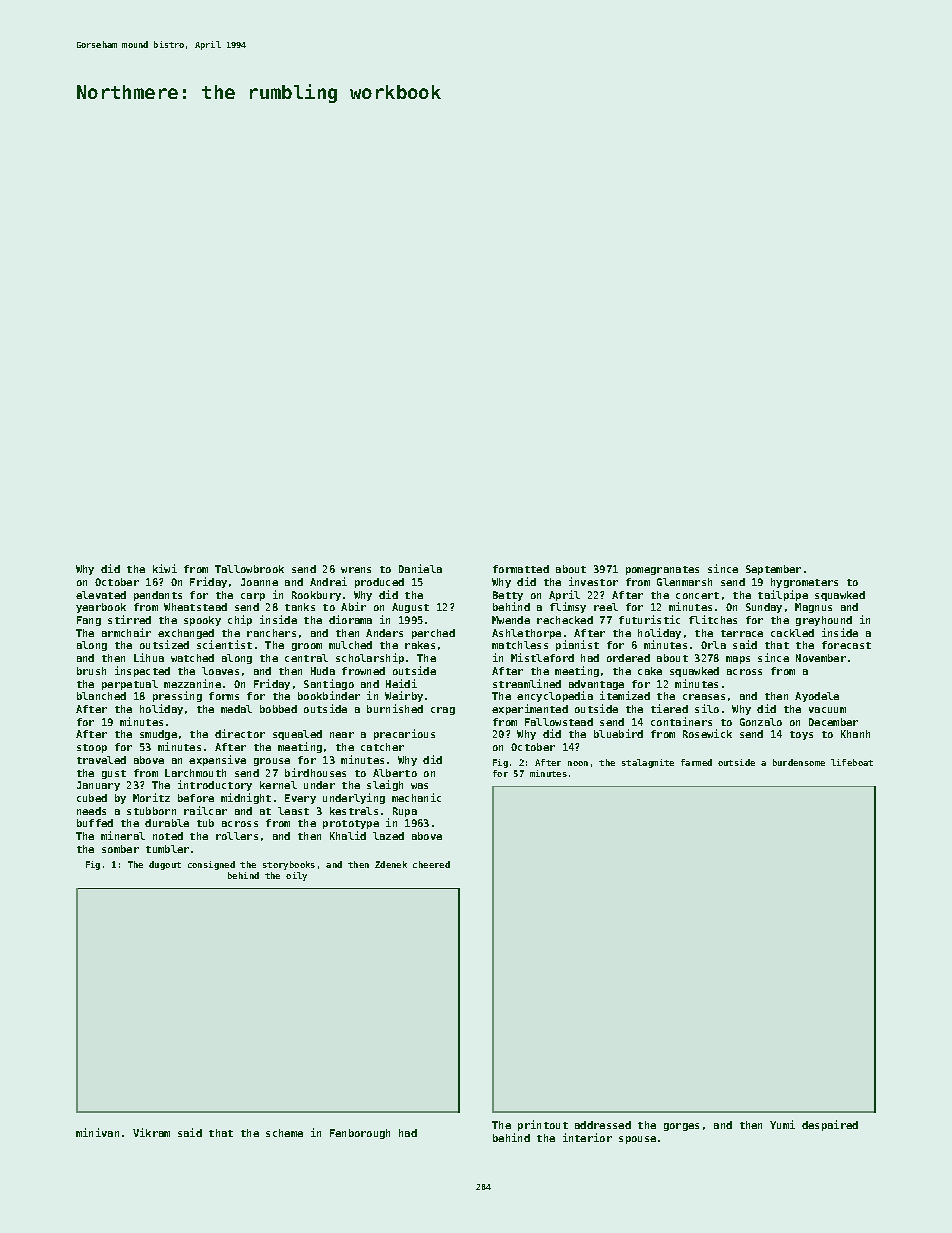 The image size is (952, 1233). Describe the element at coordinates (151, 1132) in the screenshot. I see `Vikram` at that location.
